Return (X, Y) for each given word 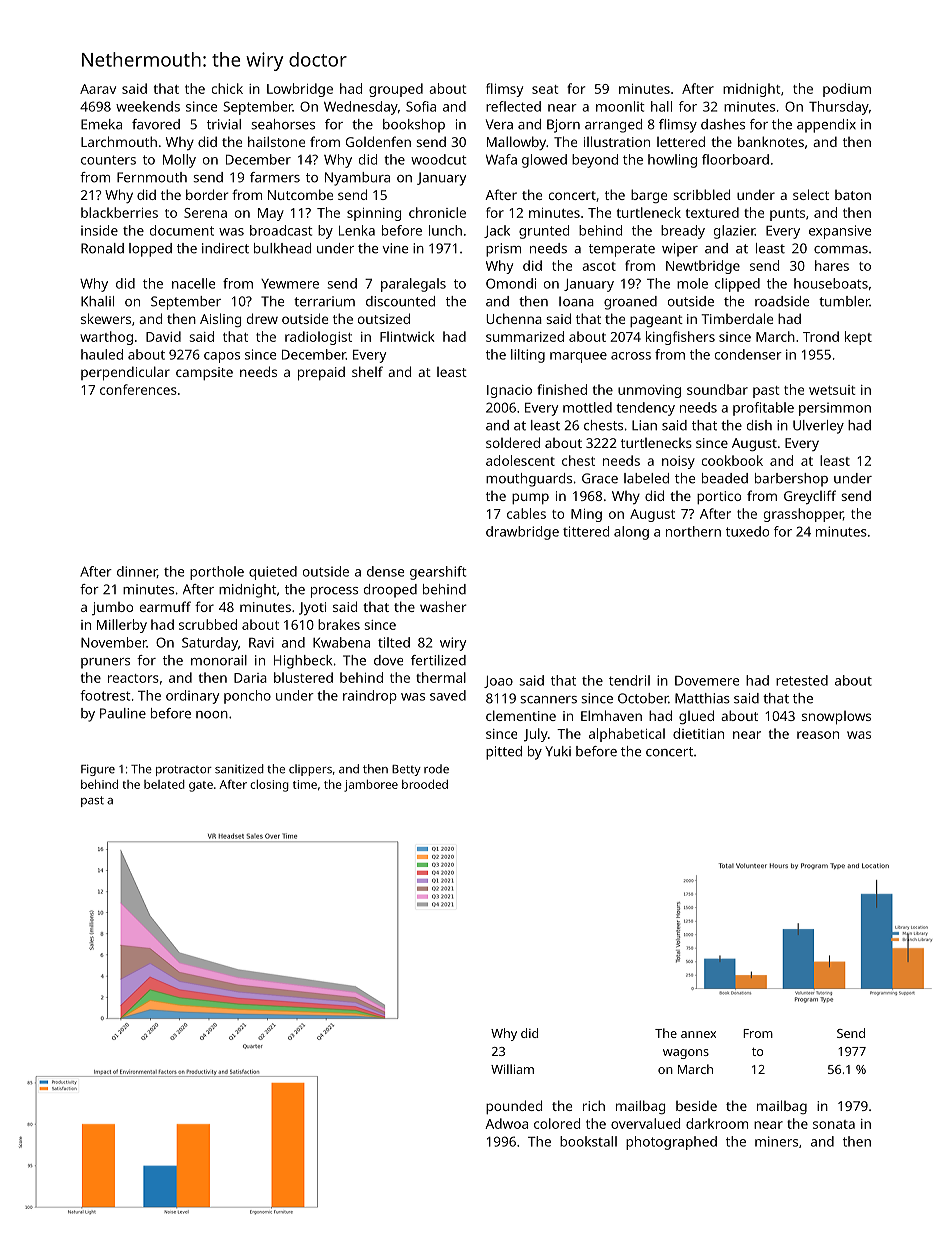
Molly (179, 161)
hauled (102, 354)
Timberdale (737, 318)
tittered (586, 531)
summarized (525, 336)
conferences (138, 389)
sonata (834, 1124)
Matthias (702, 698)
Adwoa (506, 1123)
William (512, 1069)
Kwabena (341, 642)
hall (661, 106)
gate (201, 786)
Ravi (261, 642)
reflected (513, 106)
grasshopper (803, 515)
